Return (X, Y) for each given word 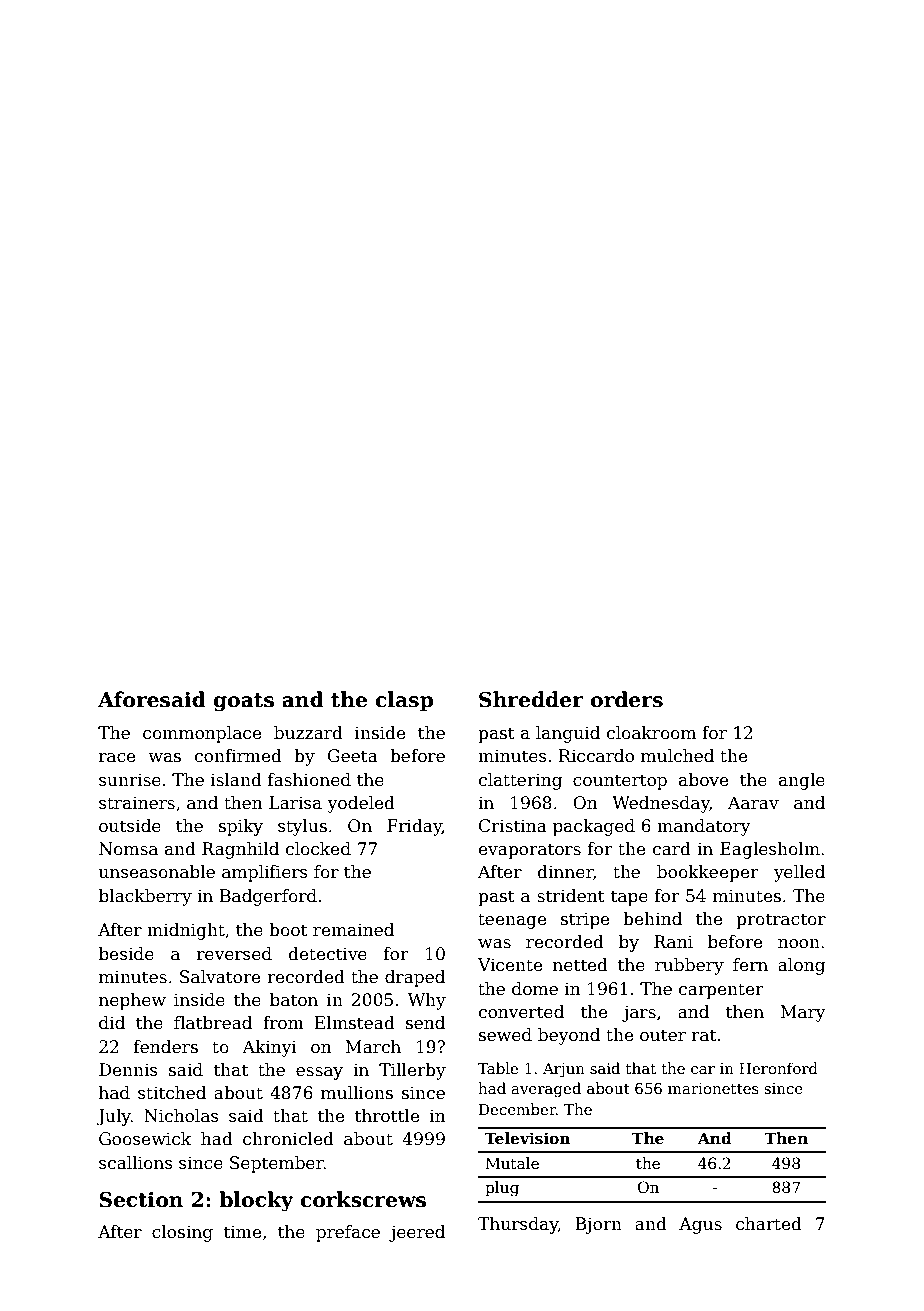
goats (243, 702)
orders (626, 699)
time (242, 1232)
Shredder (531, 699)
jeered (417, 1233)
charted (769, 1224)
